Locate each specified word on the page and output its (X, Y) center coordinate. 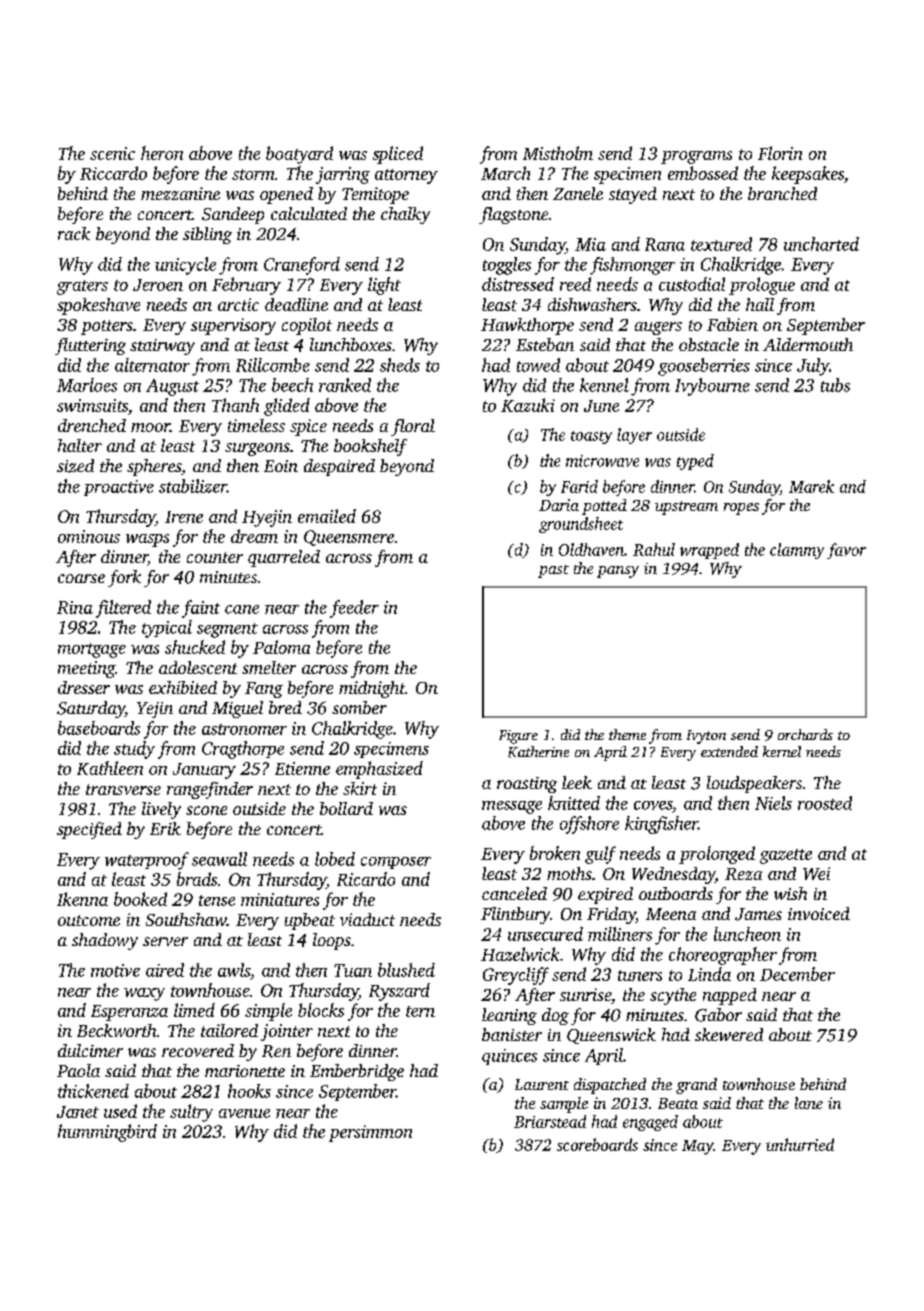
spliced (398, 155)
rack (74, 233)
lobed (335, 859)
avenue (244, 1113)
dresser (84, 687)
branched (782, 193)
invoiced (819, 913)
